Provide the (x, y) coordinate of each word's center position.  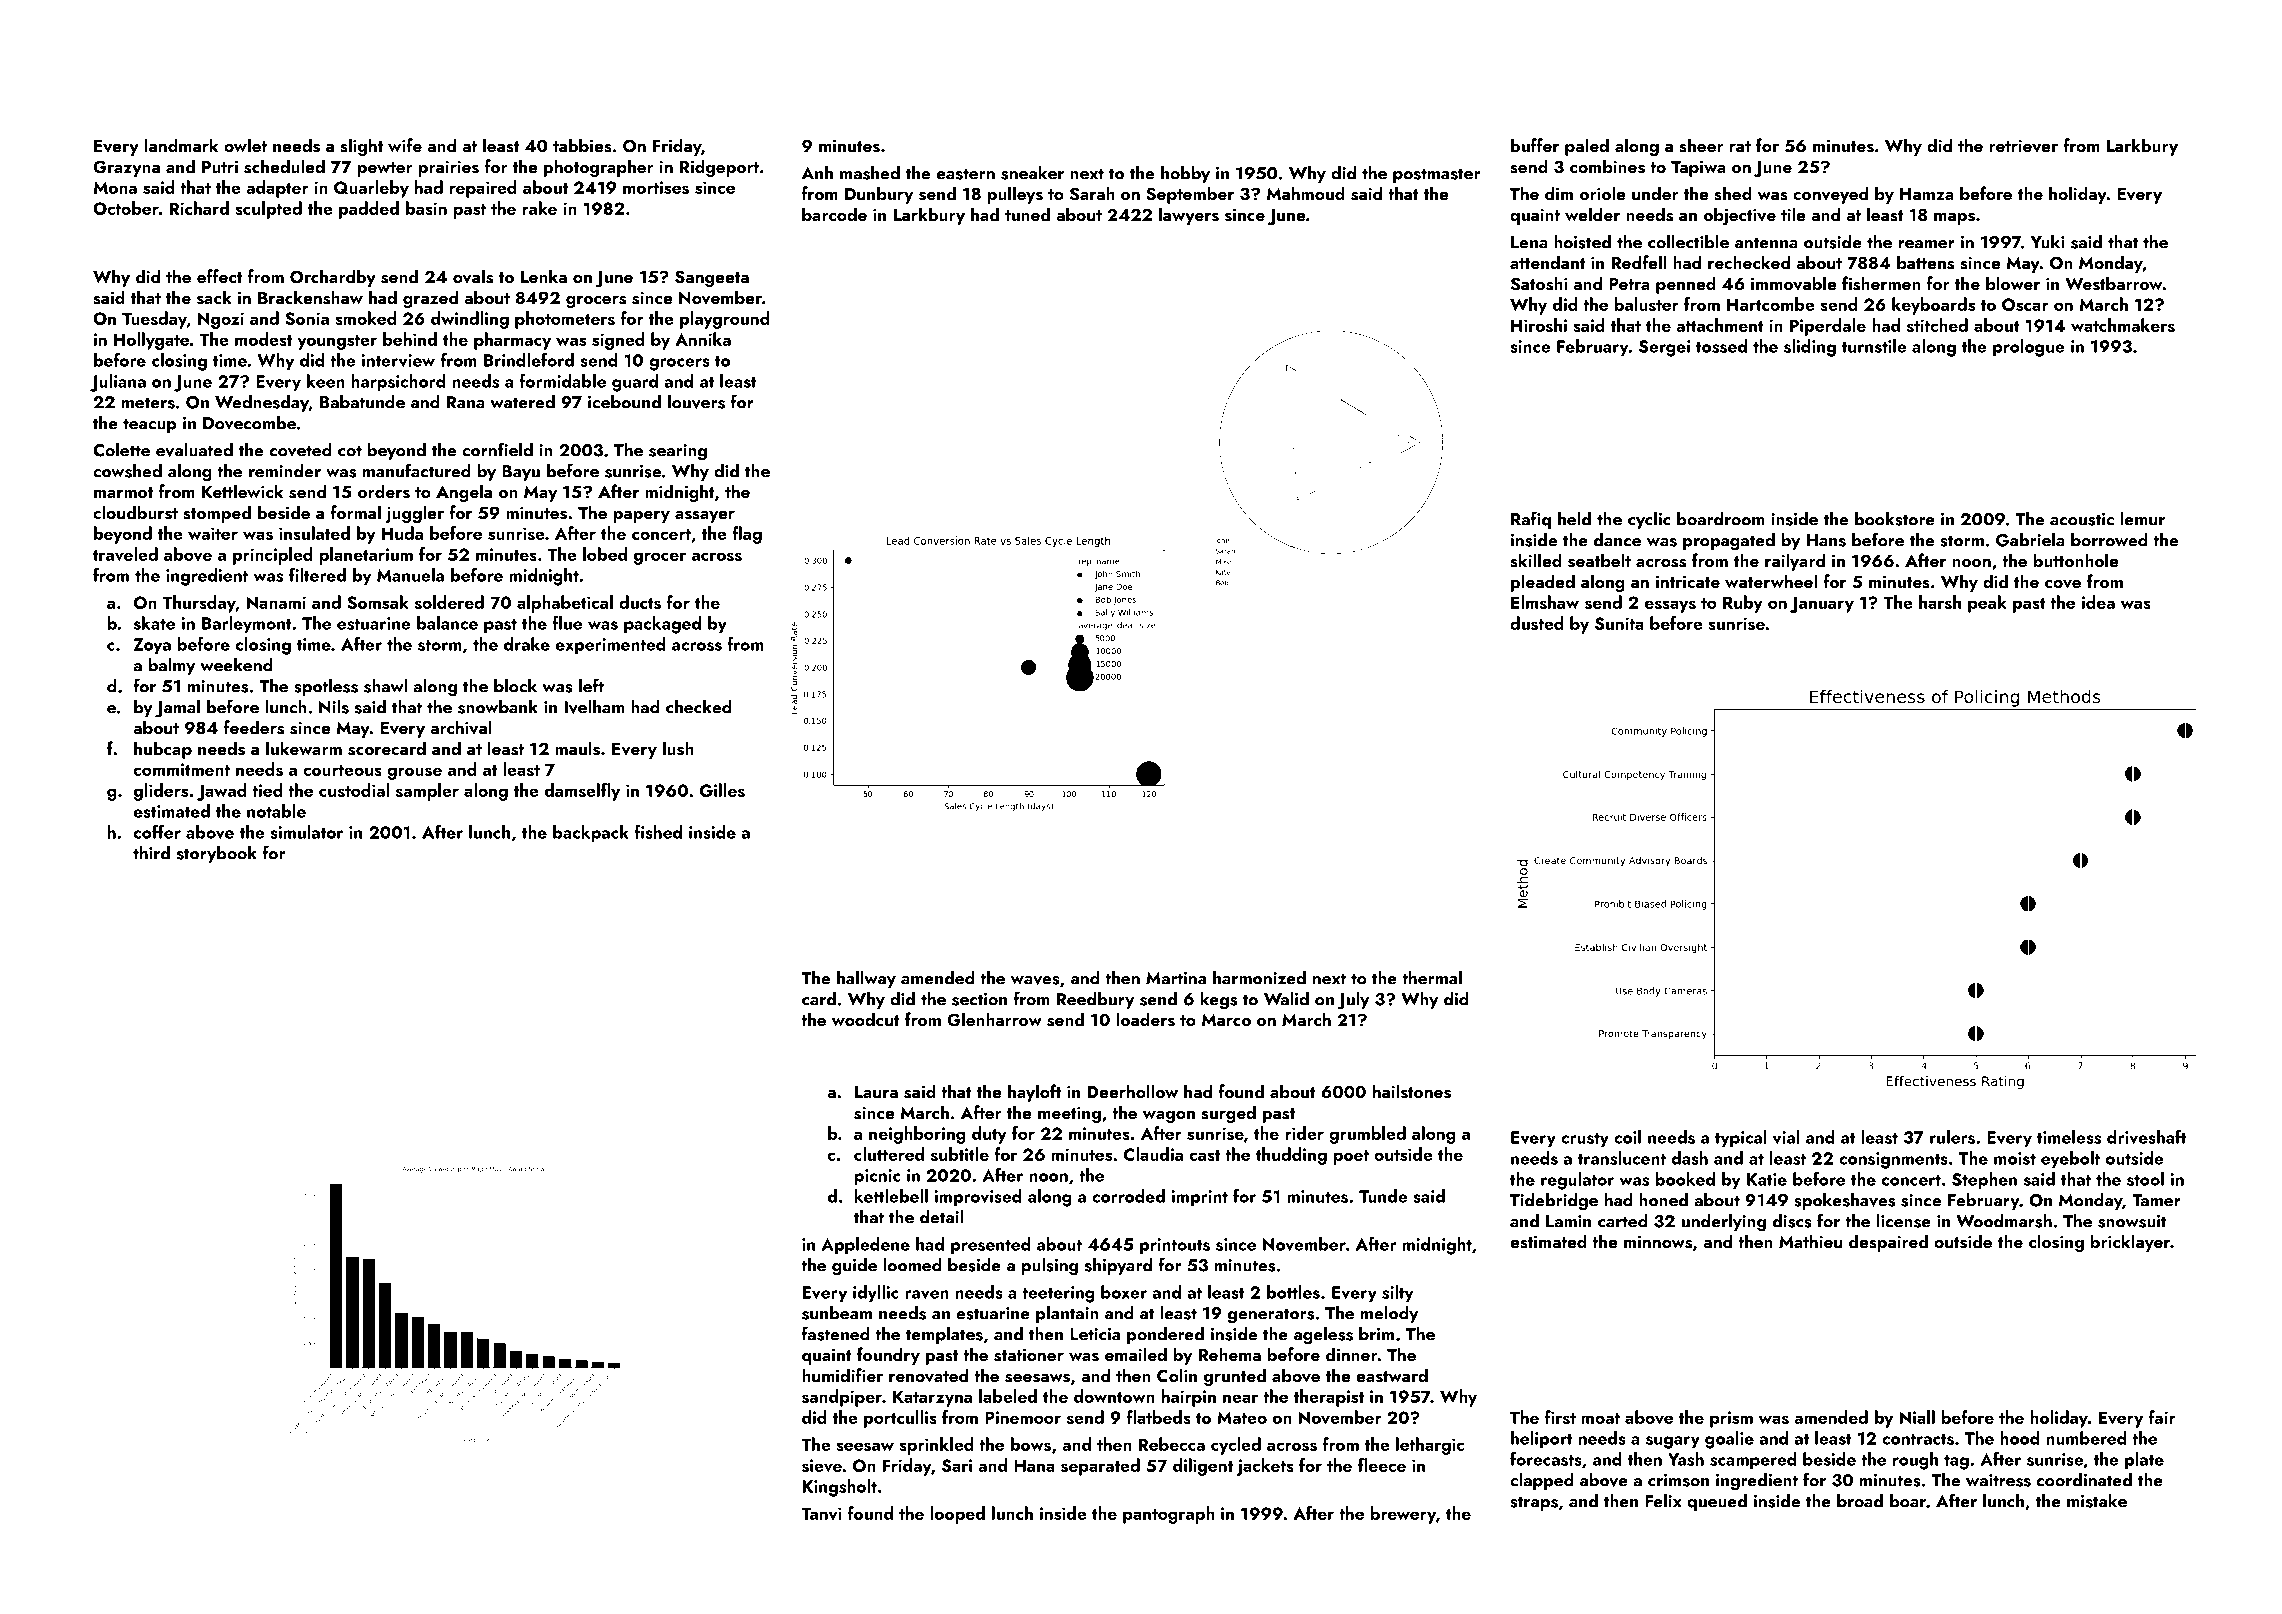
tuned (1027, 214)
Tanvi (821, 1513)
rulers (1952, 1137)
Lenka (544, 276)
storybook (217, 854)
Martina (1176, 978)
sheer (1701, 145)
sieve (822, 1465)
